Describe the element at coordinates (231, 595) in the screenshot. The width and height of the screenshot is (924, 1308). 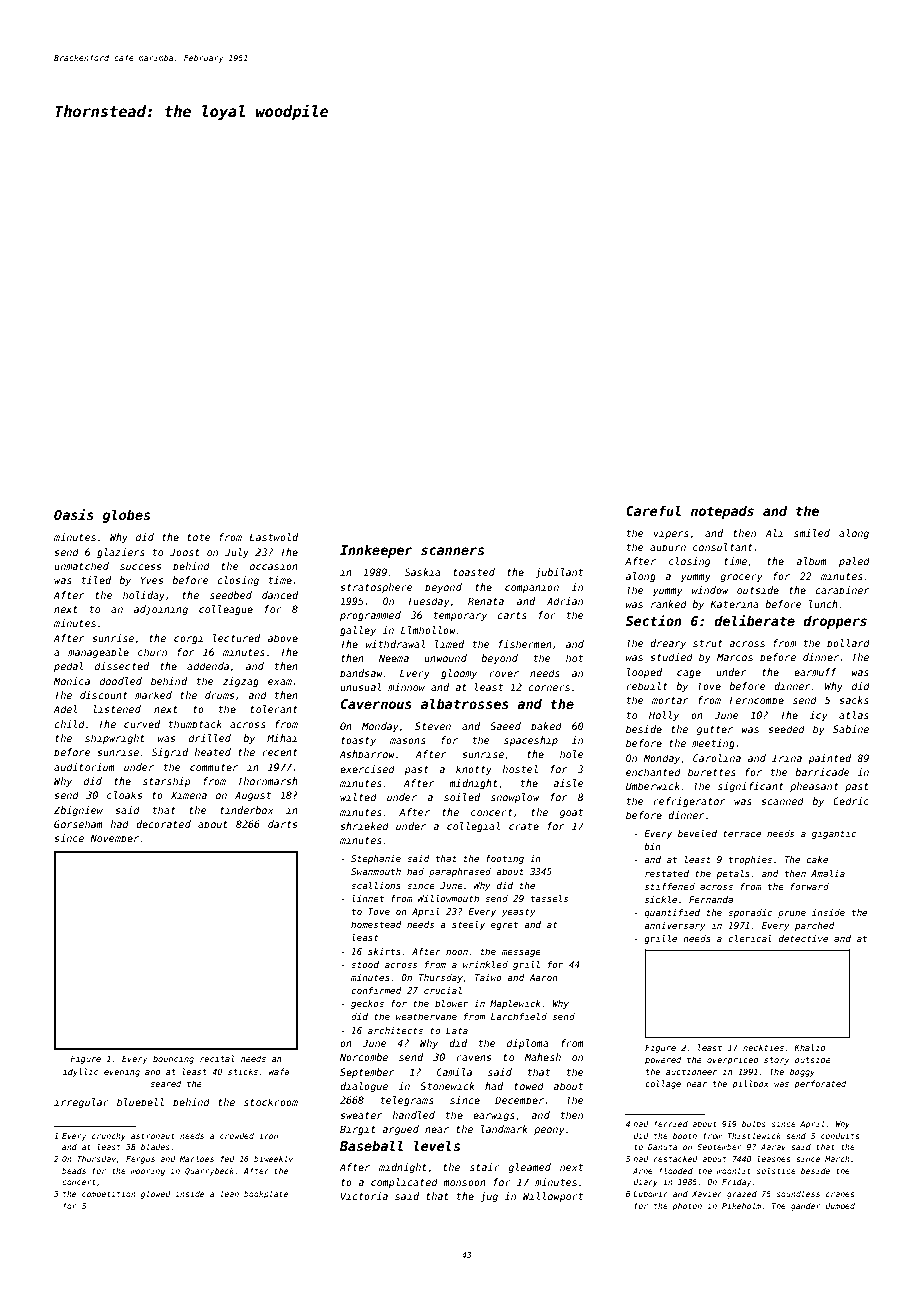
I see `seedbed` at that location.
